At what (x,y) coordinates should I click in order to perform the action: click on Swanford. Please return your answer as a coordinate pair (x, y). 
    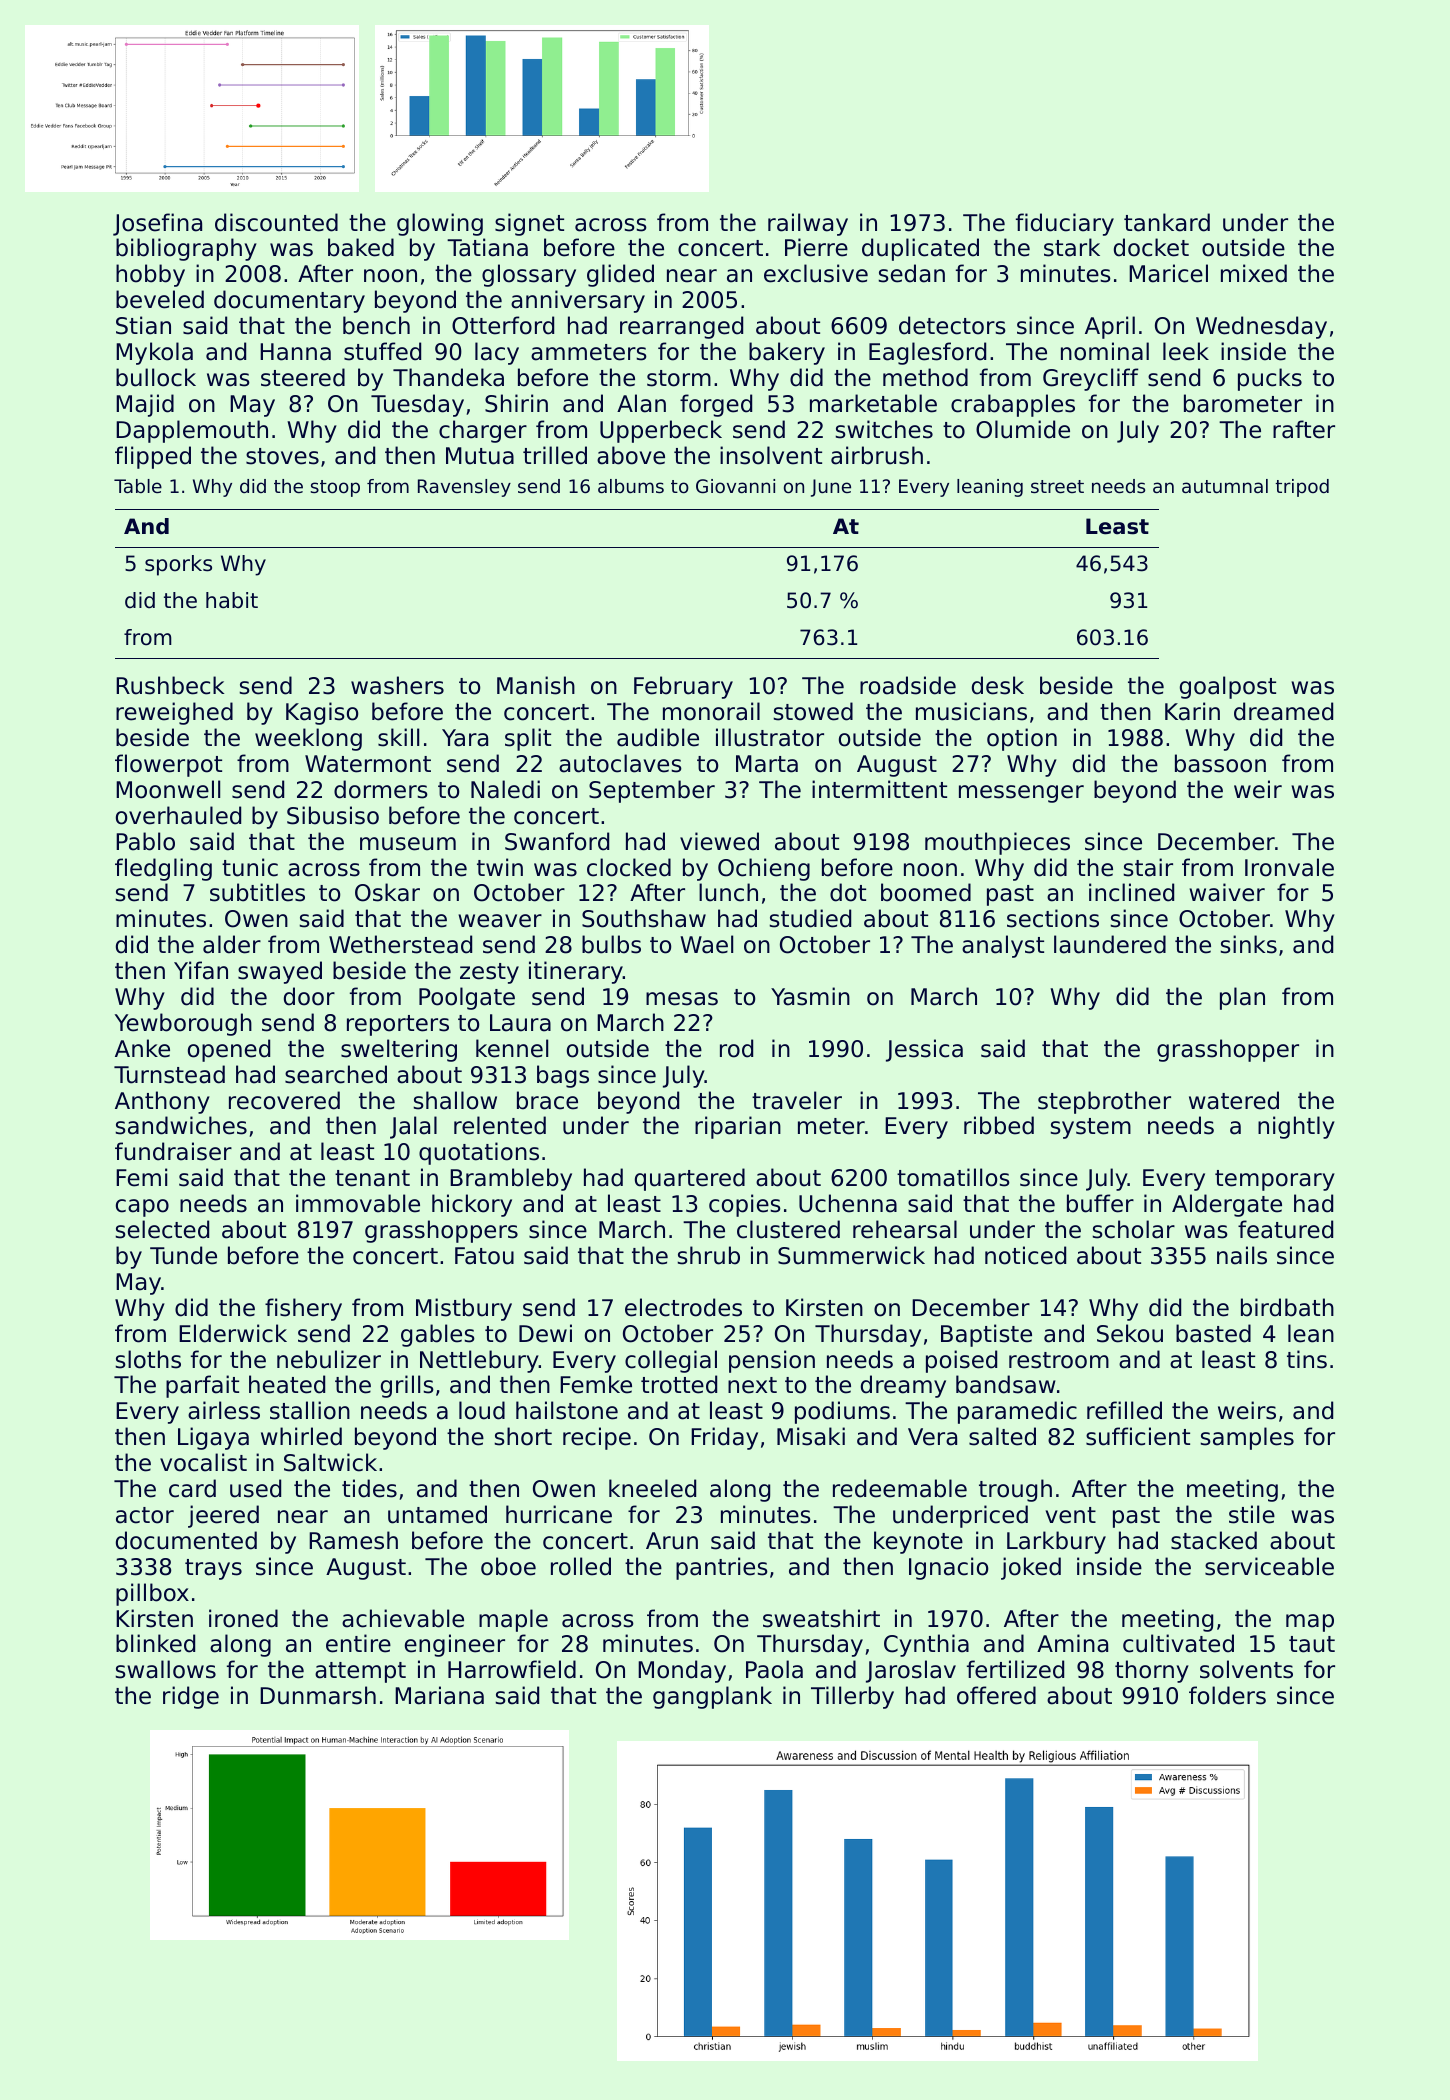
    Looking at the image, I should click on (557, 841).
